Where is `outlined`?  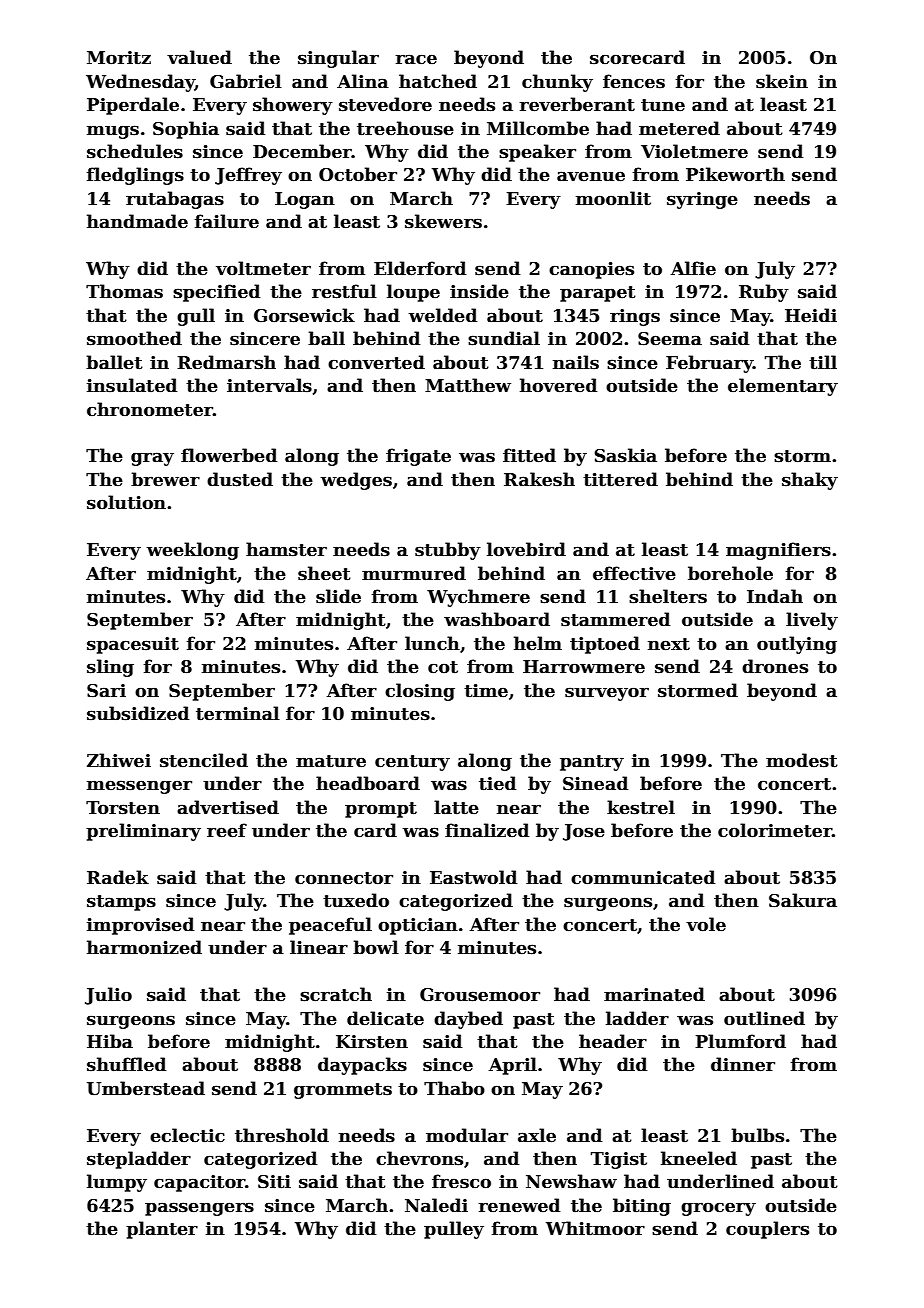 outlined is located at coordinates (764, 1018).
